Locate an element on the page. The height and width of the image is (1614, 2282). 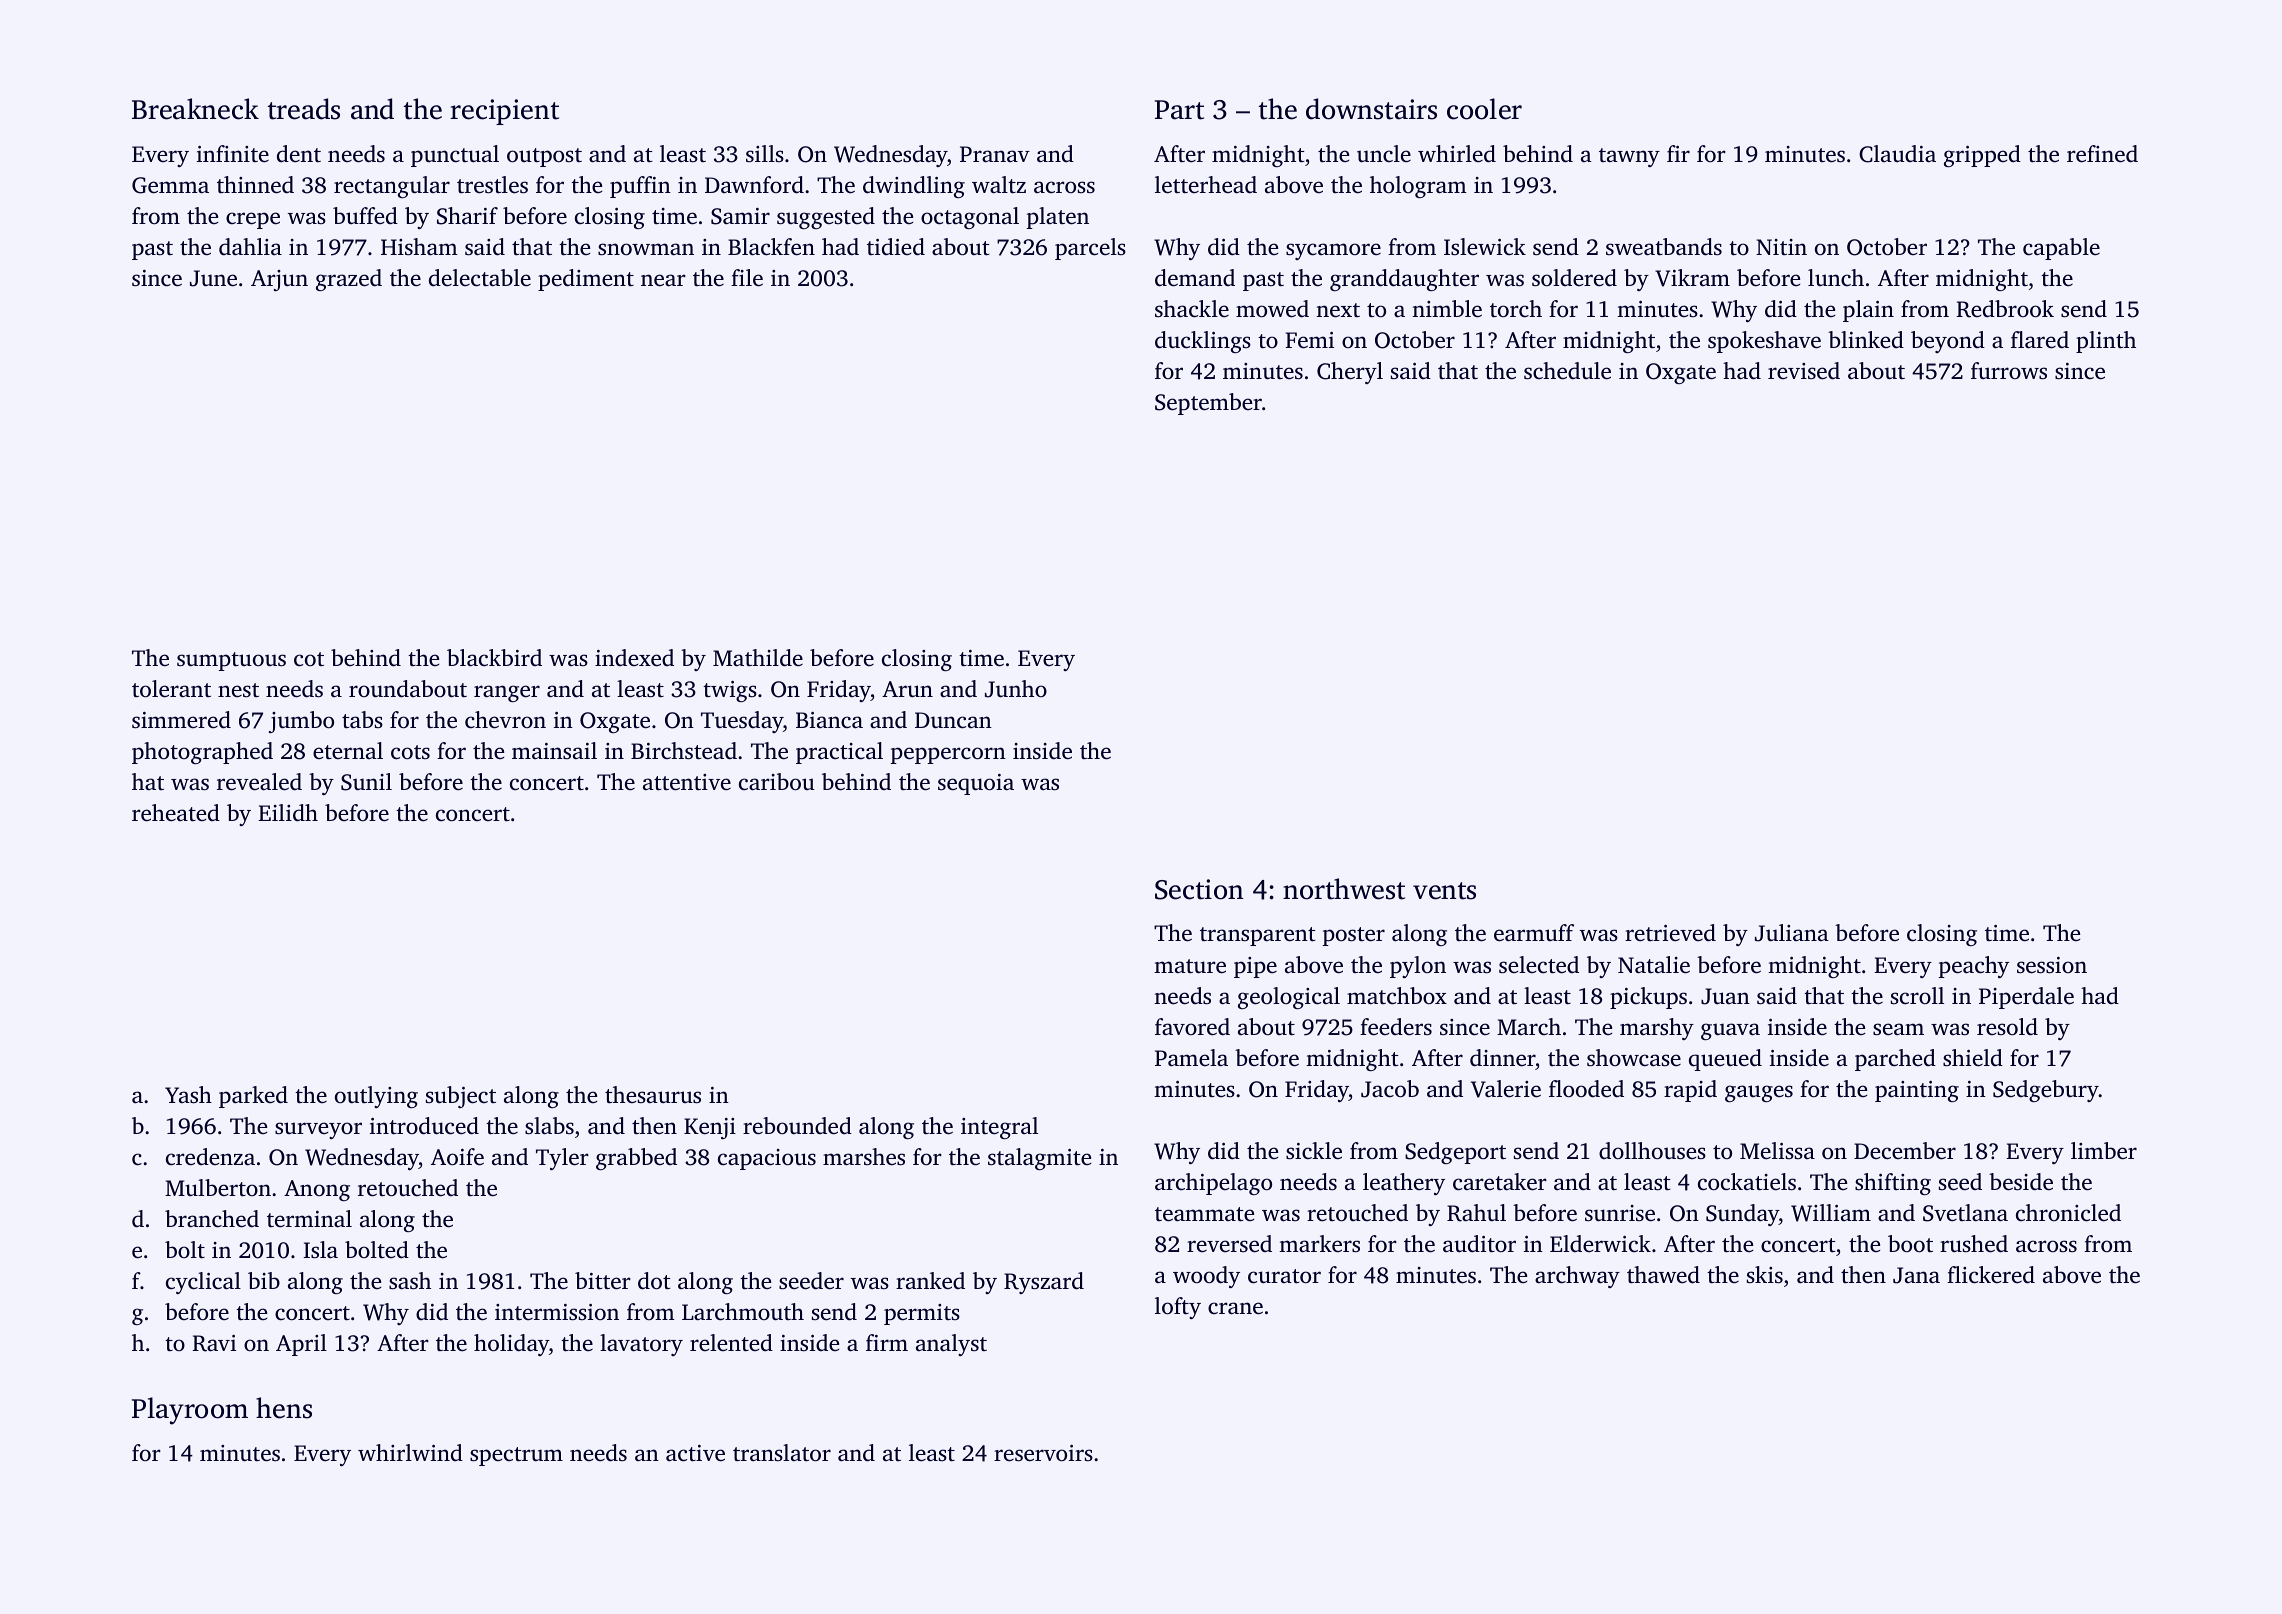
furrows is located at coordinates (2009, 371).
